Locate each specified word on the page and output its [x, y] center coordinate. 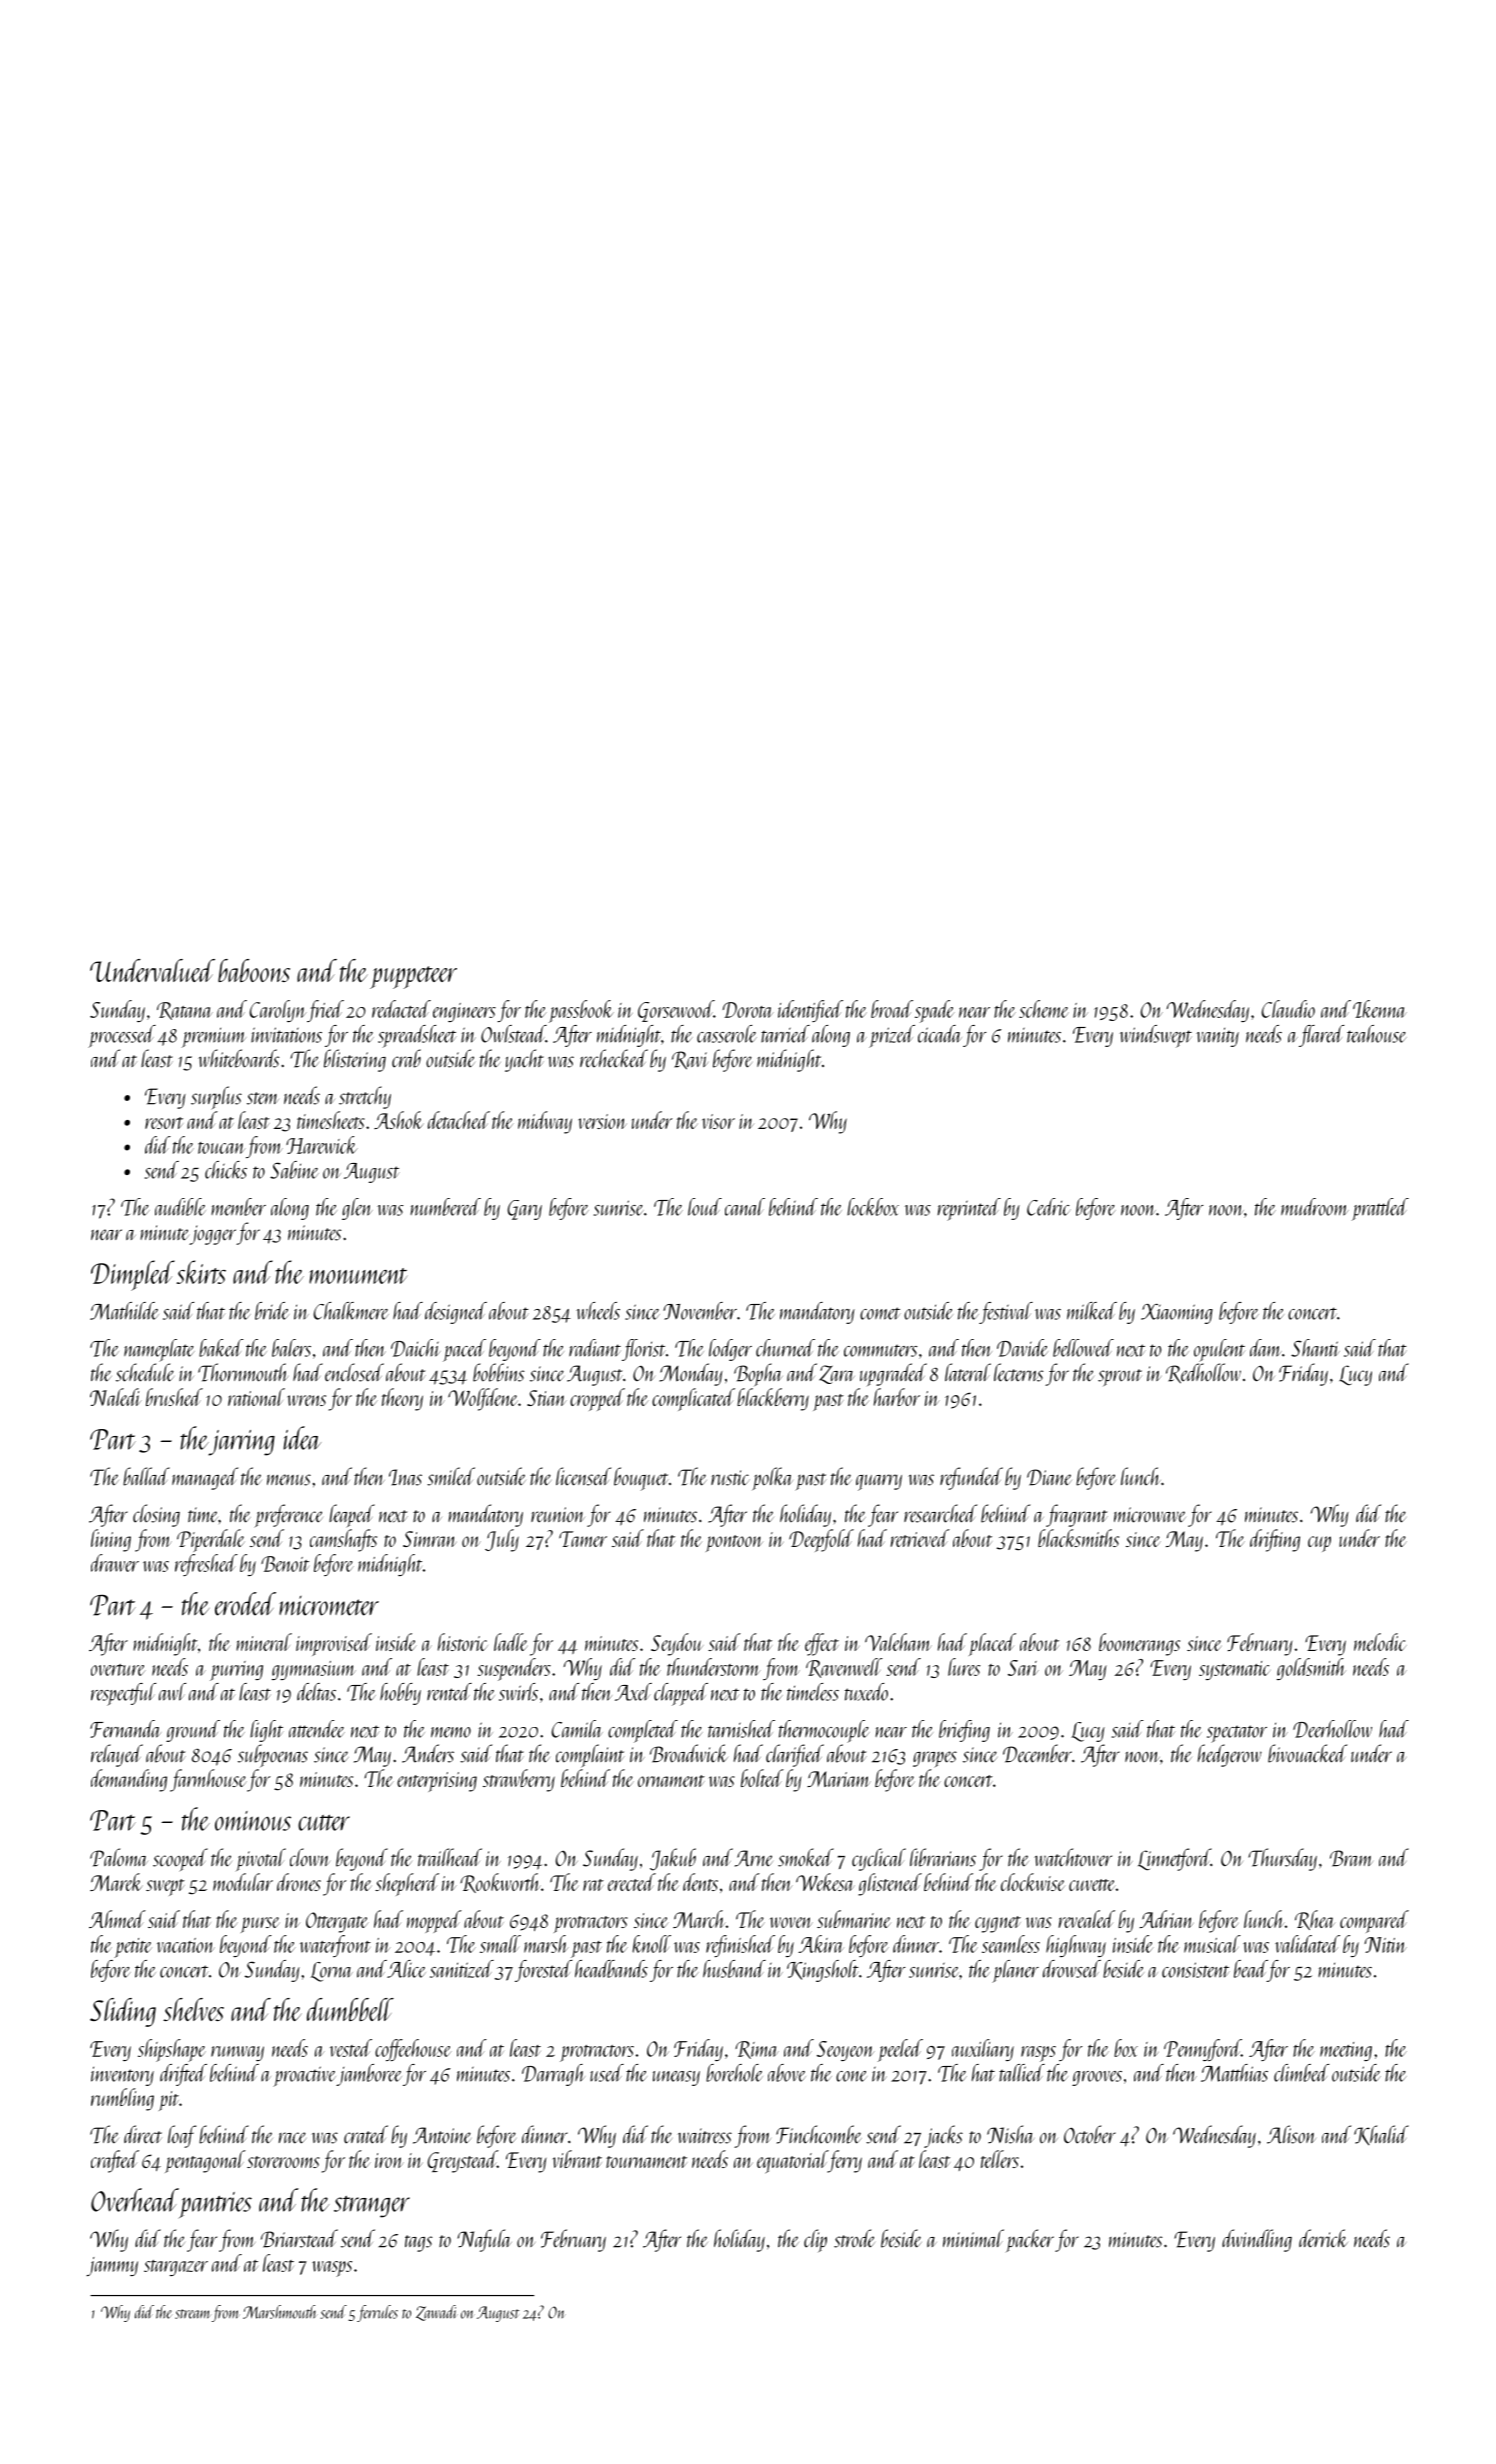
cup [1319, 1544]
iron [389, 2160]
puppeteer [413, 977]
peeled [900, 2050]
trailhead [450, 1857]
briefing [964, 1731]
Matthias [1234, 2073]
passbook [581, 1011]
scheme [1044, 1009]
